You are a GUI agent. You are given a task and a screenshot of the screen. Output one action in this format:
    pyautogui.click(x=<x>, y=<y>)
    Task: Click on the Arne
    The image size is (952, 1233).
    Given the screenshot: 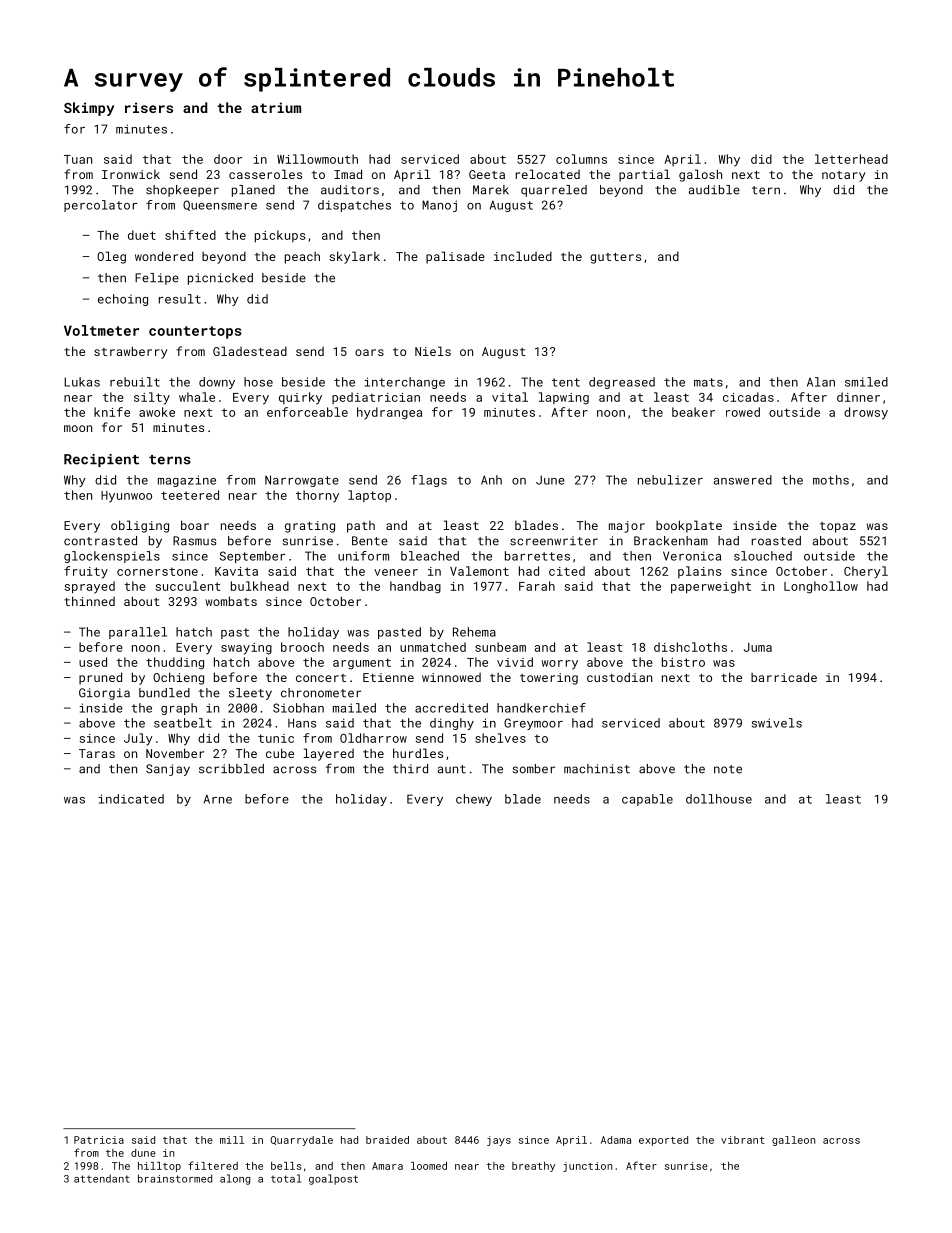 What is the action you would take?
    pyautogui.click(x=218, y=799)
